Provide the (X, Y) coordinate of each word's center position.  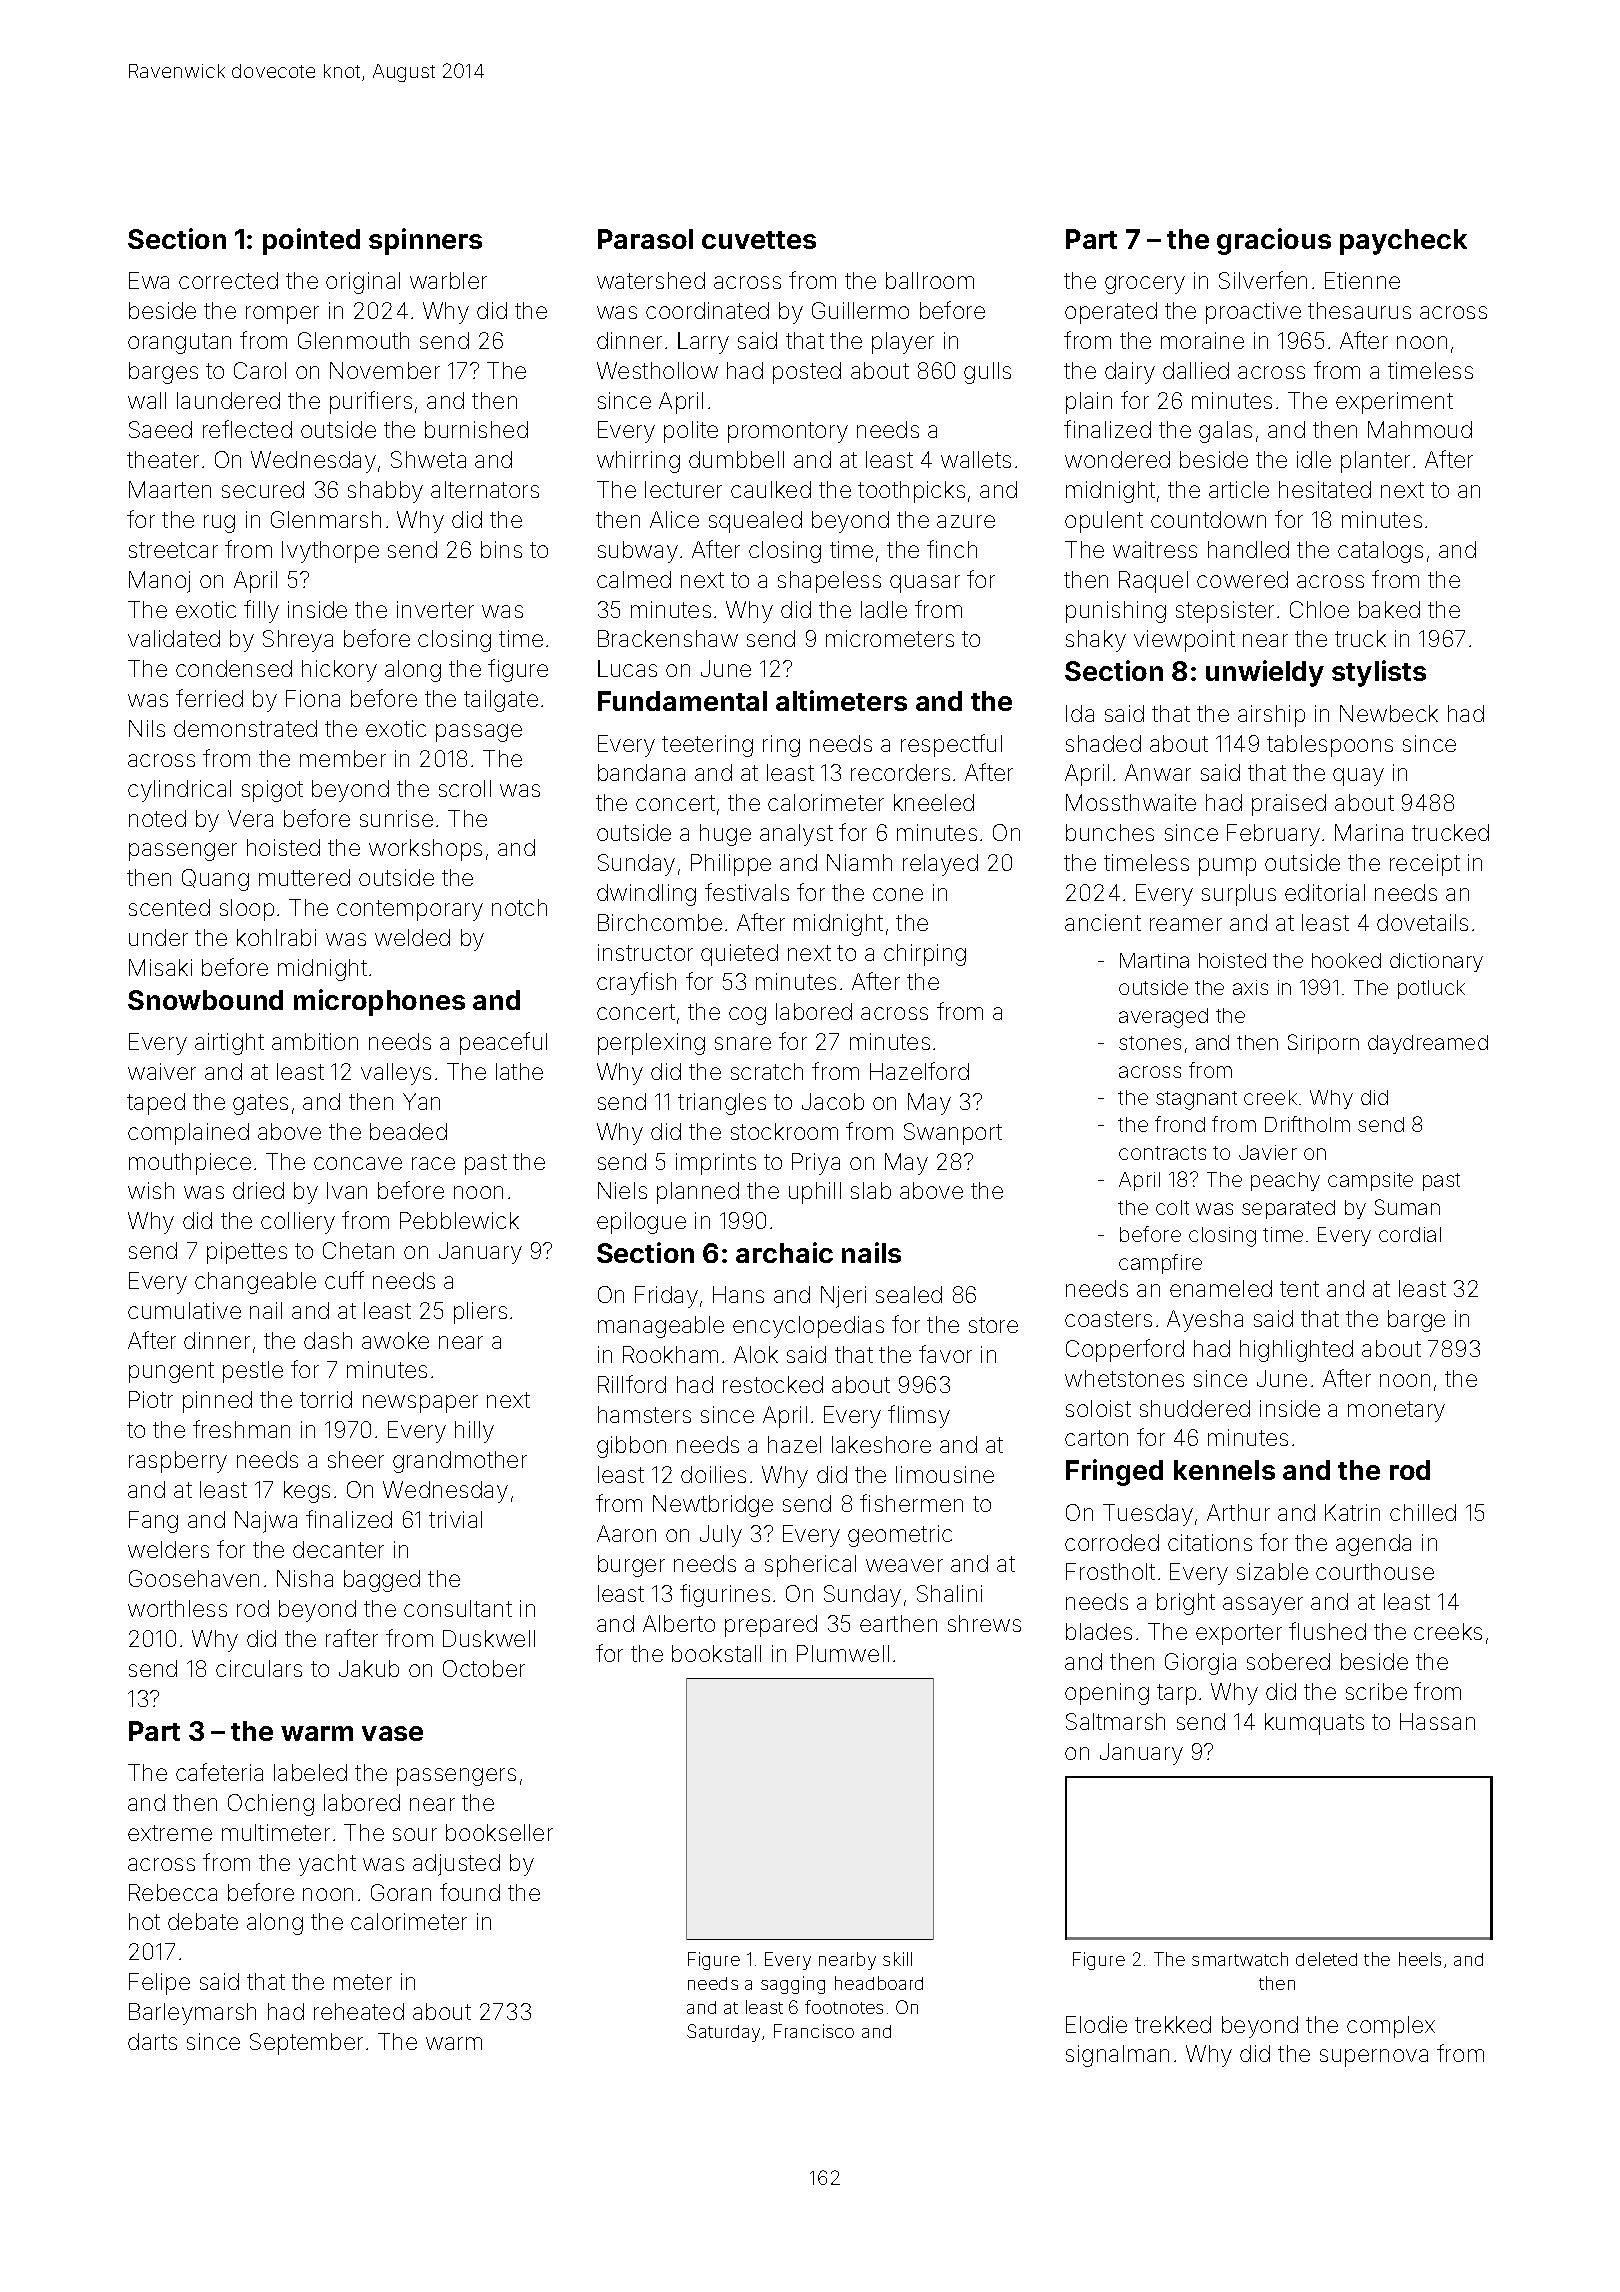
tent (1299, 1289)
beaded (408, 1131)
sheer (356, 1459)
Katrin (1352, 1512)
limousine (945, 1474)
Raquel (1153, 582)
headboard (879, 1983)
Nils (147, 728)
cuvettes (759, 240)
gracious (1274, 241)
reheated (359, 2011)
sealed (909, 1294)
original (363, 283)
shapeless (829, 582)
